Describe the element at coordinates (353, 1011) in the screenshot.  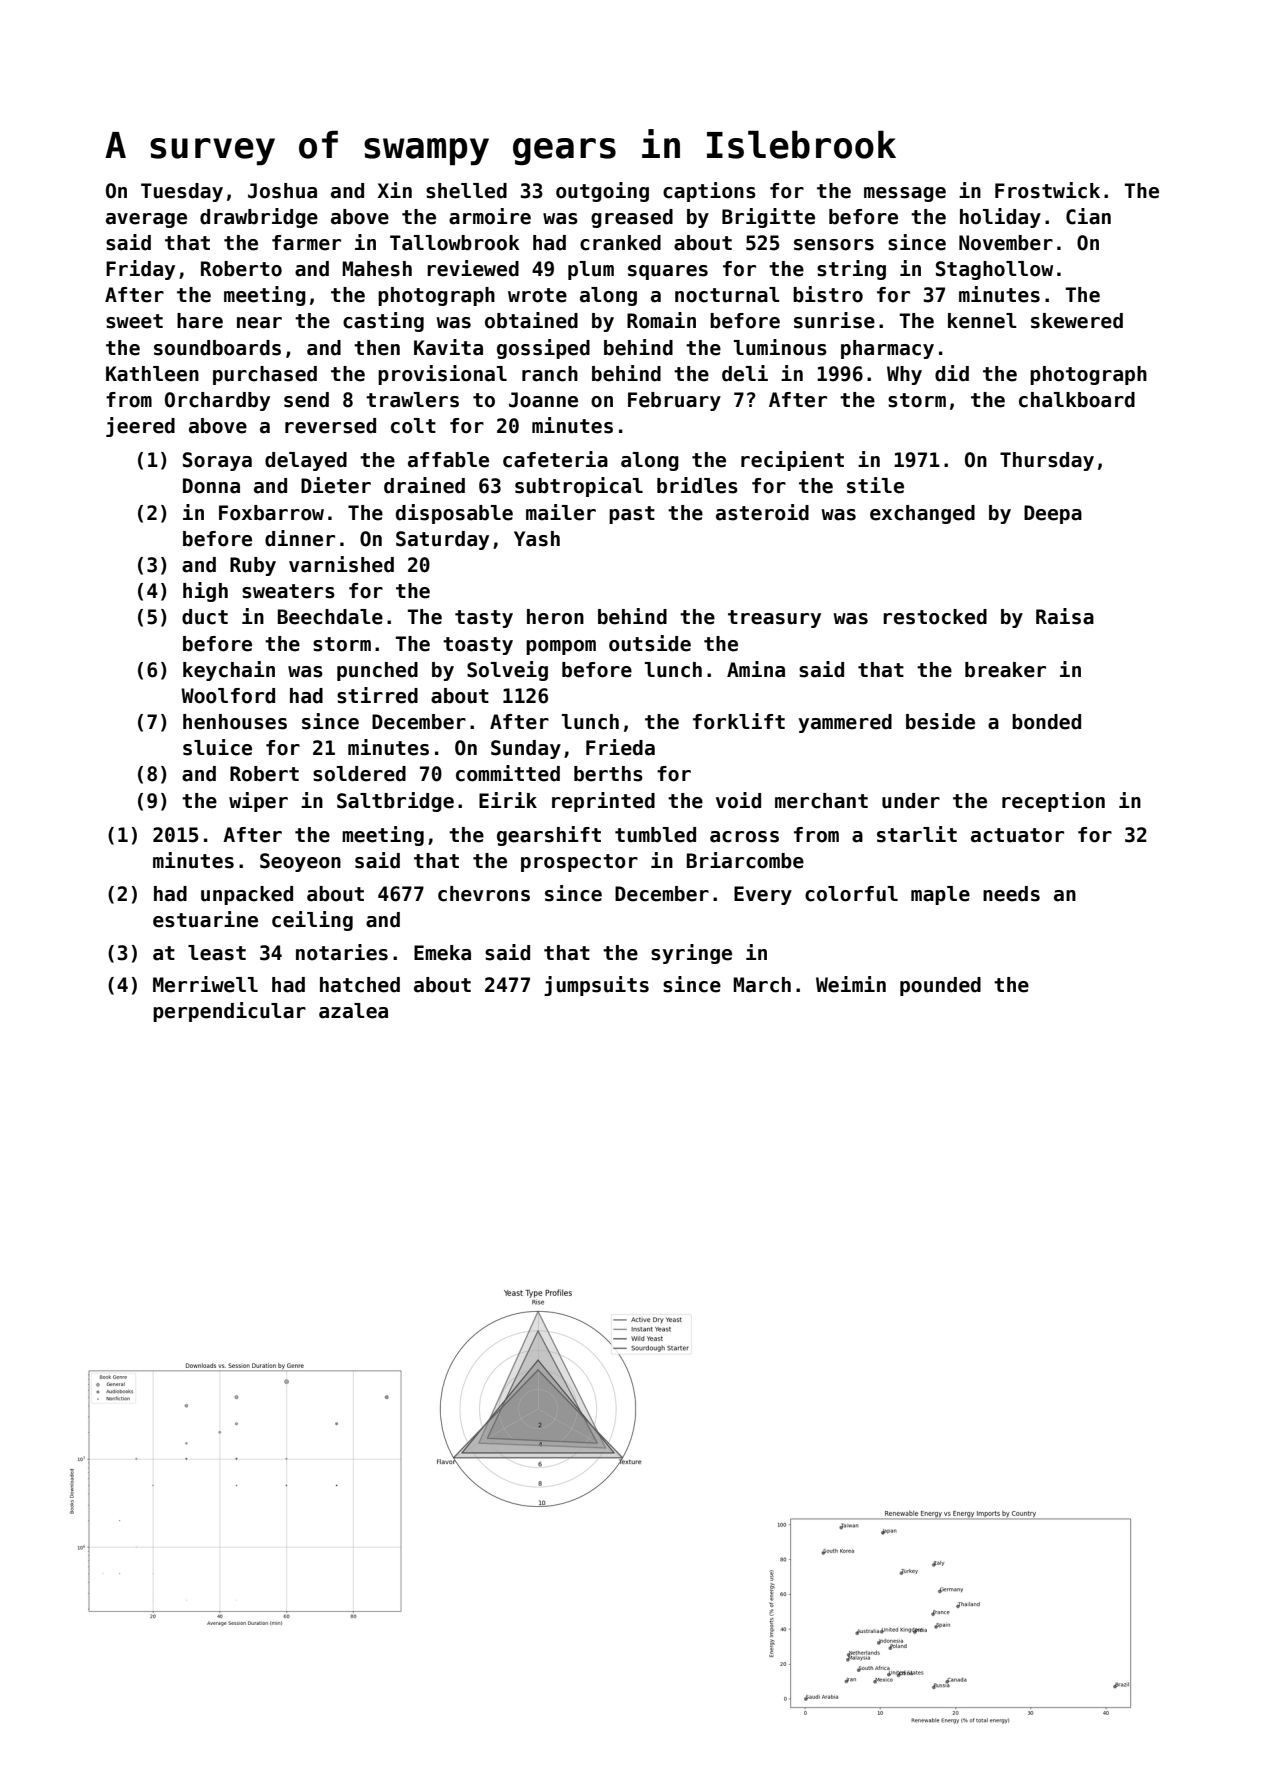
I see `azalea` at that location.
